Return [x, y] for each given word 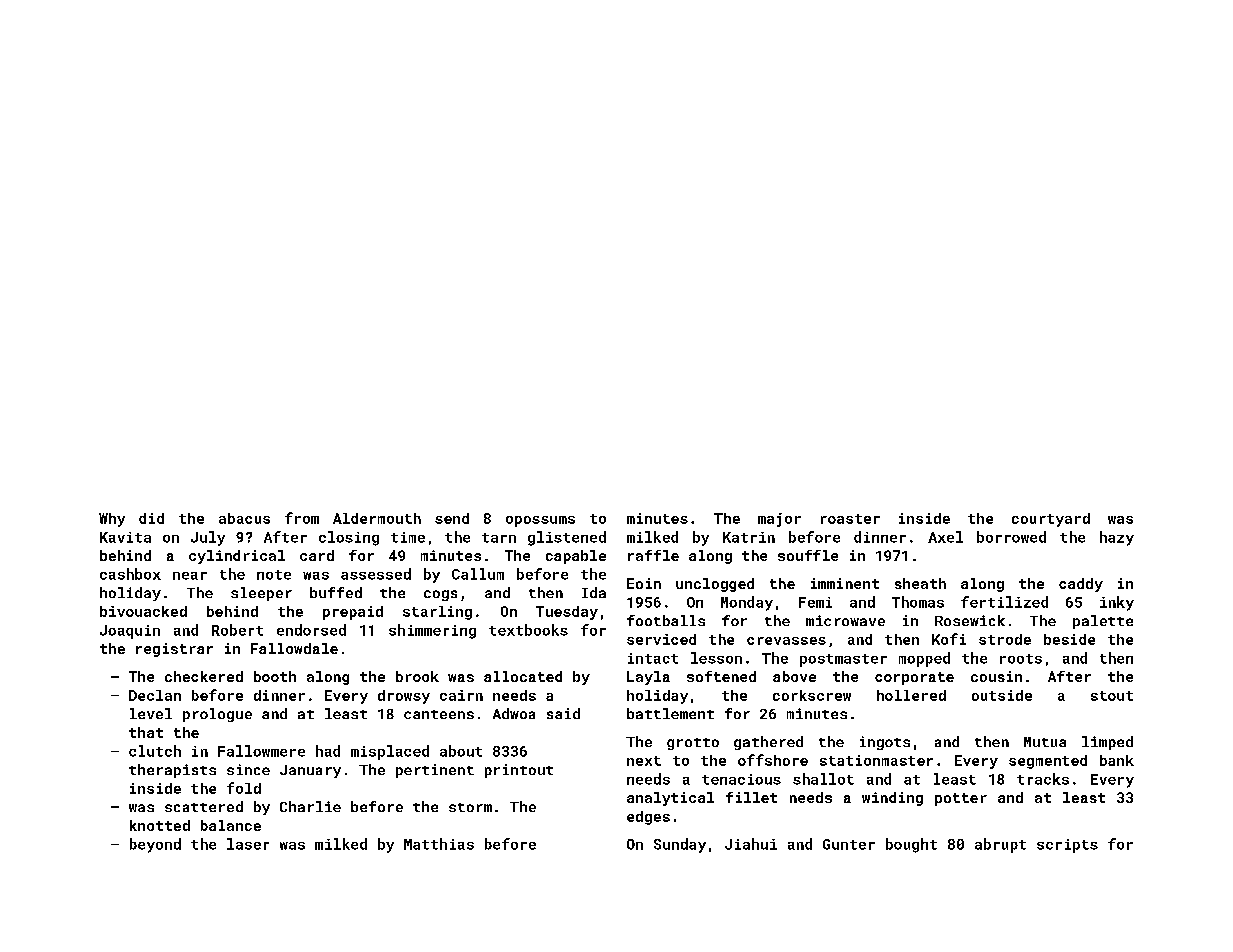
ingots [885, 743]
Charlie [310, 806]
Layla [648, 678]
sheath [920, 583]
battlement [670, 713]
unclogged [715, 585]
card [317, 555]
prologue [217, 715]
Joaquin [130, 632]
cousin [996, 676]
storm [470, 807]
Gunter [849, 844]
